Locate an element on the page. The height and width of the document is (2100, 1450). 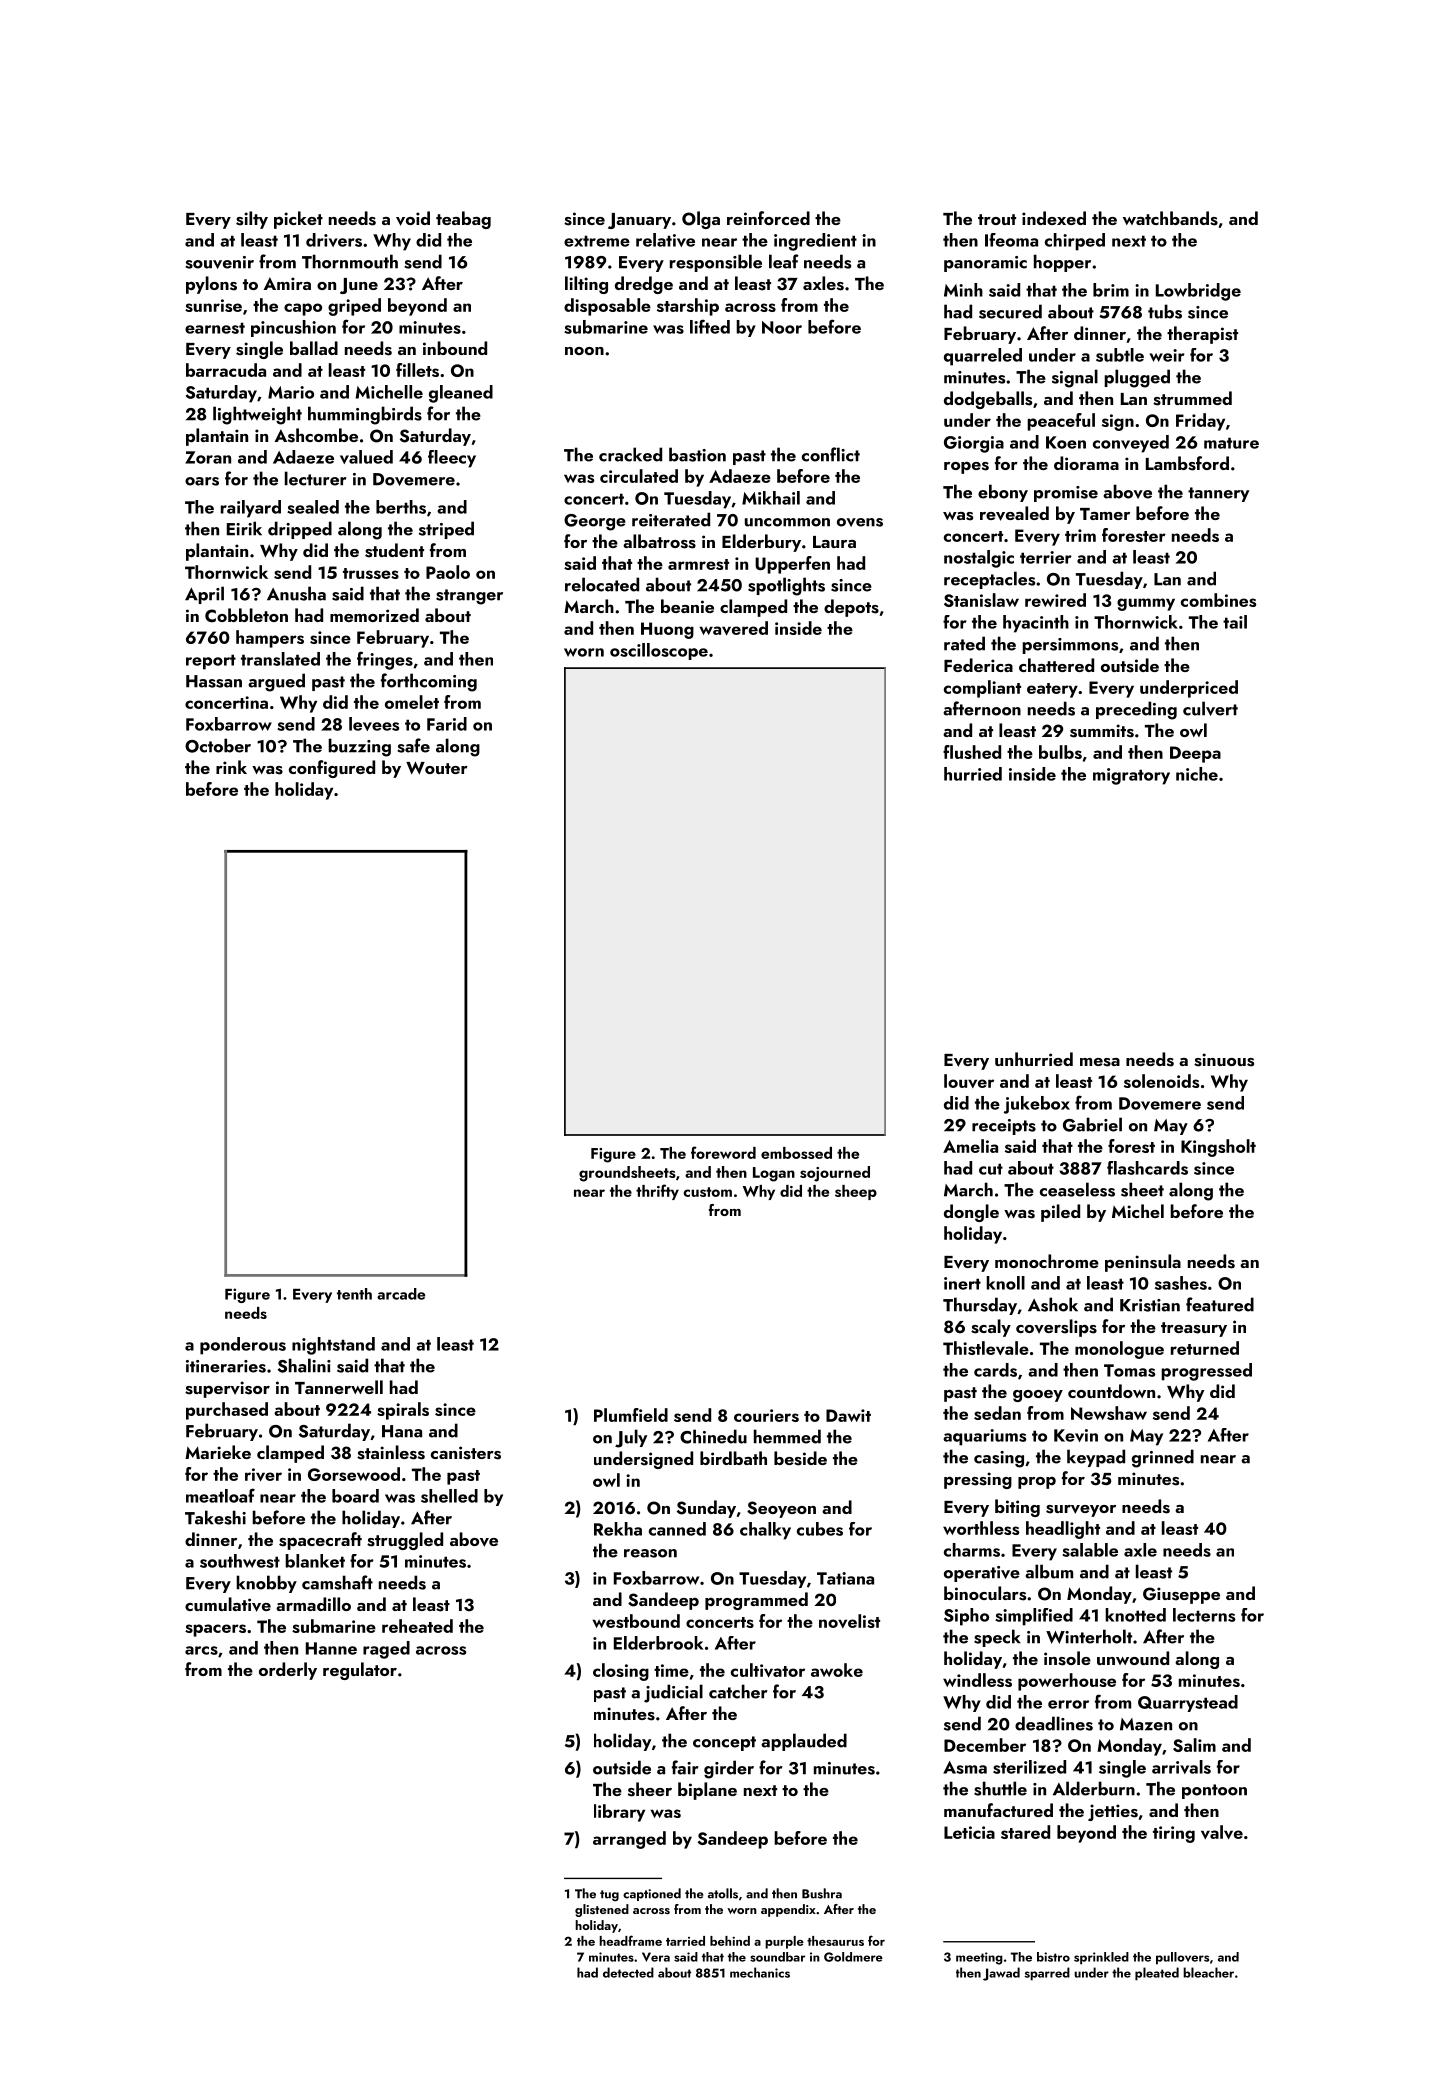
Chinedu is located at coordinates (713, 1436).
